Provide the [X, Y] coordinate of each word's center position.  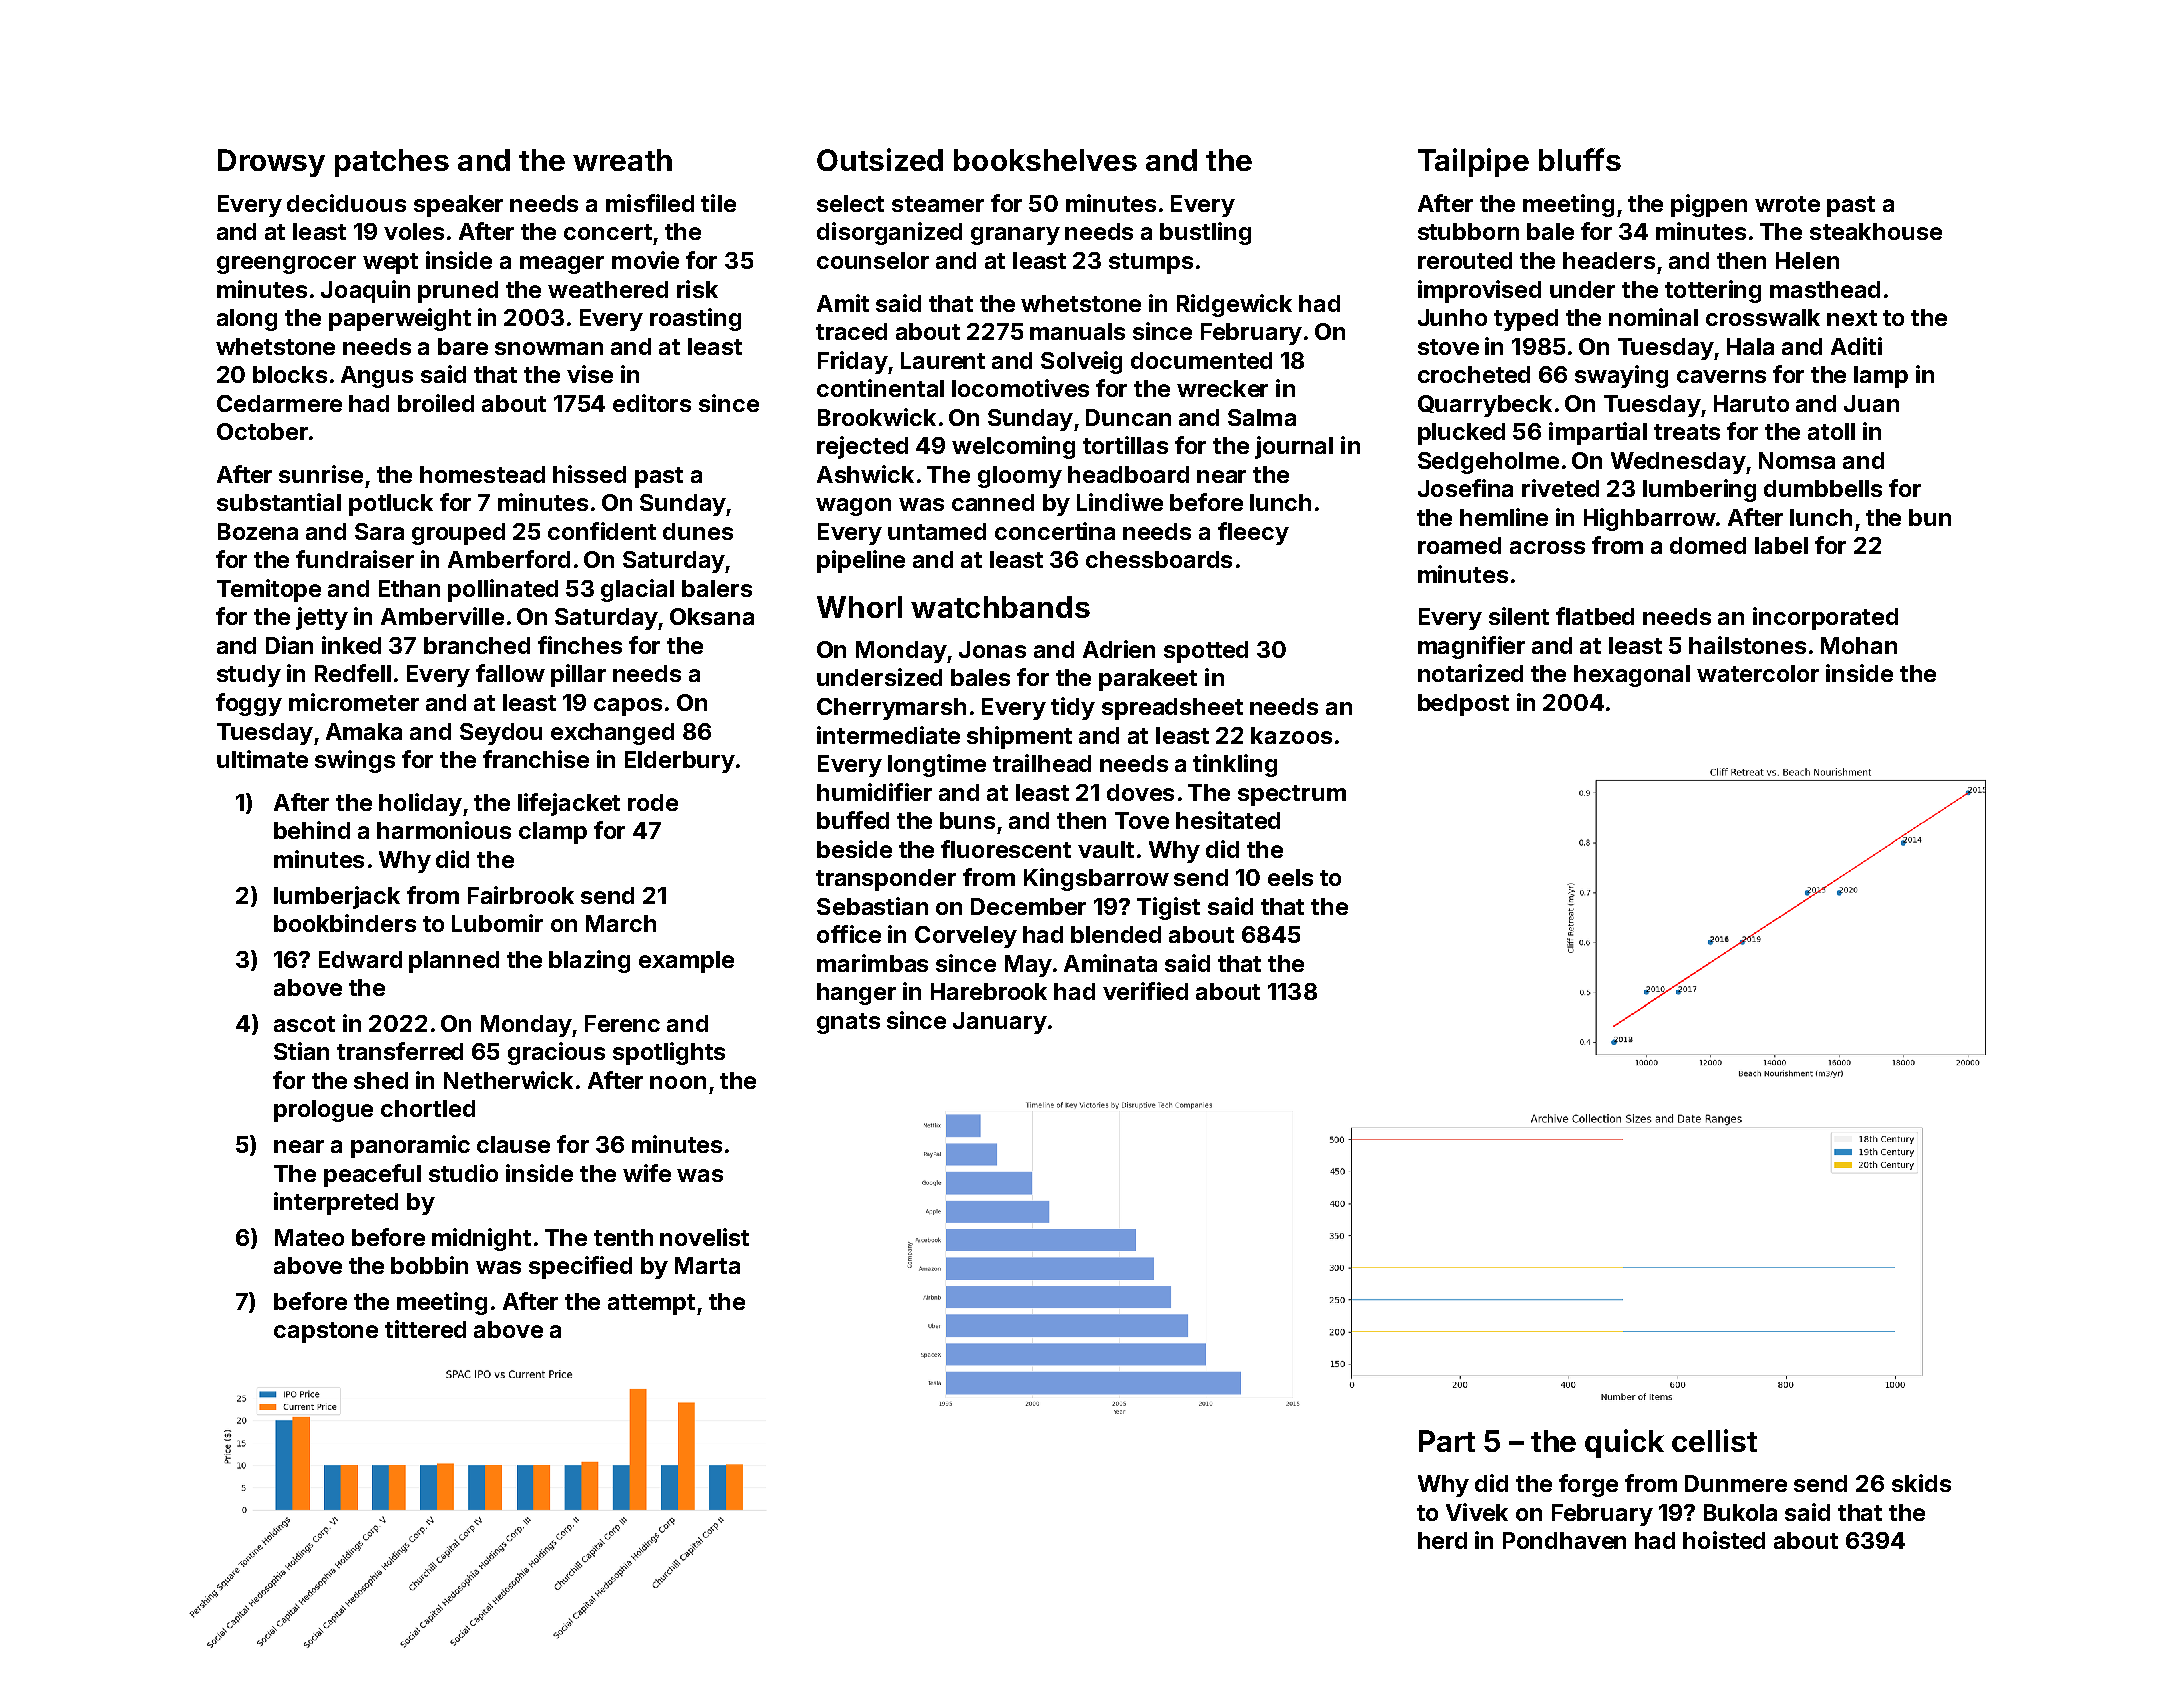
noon [678, 1082]
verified [1145, 991]
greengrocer [286, 265]
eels [1290, 877]
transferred [400, 1051]
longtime [937, 765]
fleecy [1253, 533]
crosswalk [1763, 317]
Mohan [1859, 645]
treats [1687, 432]
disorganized [889, 233]
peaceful [372, 1175]
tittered [425, 1329]
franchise [536, 759]
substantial [279, 502]
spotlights [669, 1053]
